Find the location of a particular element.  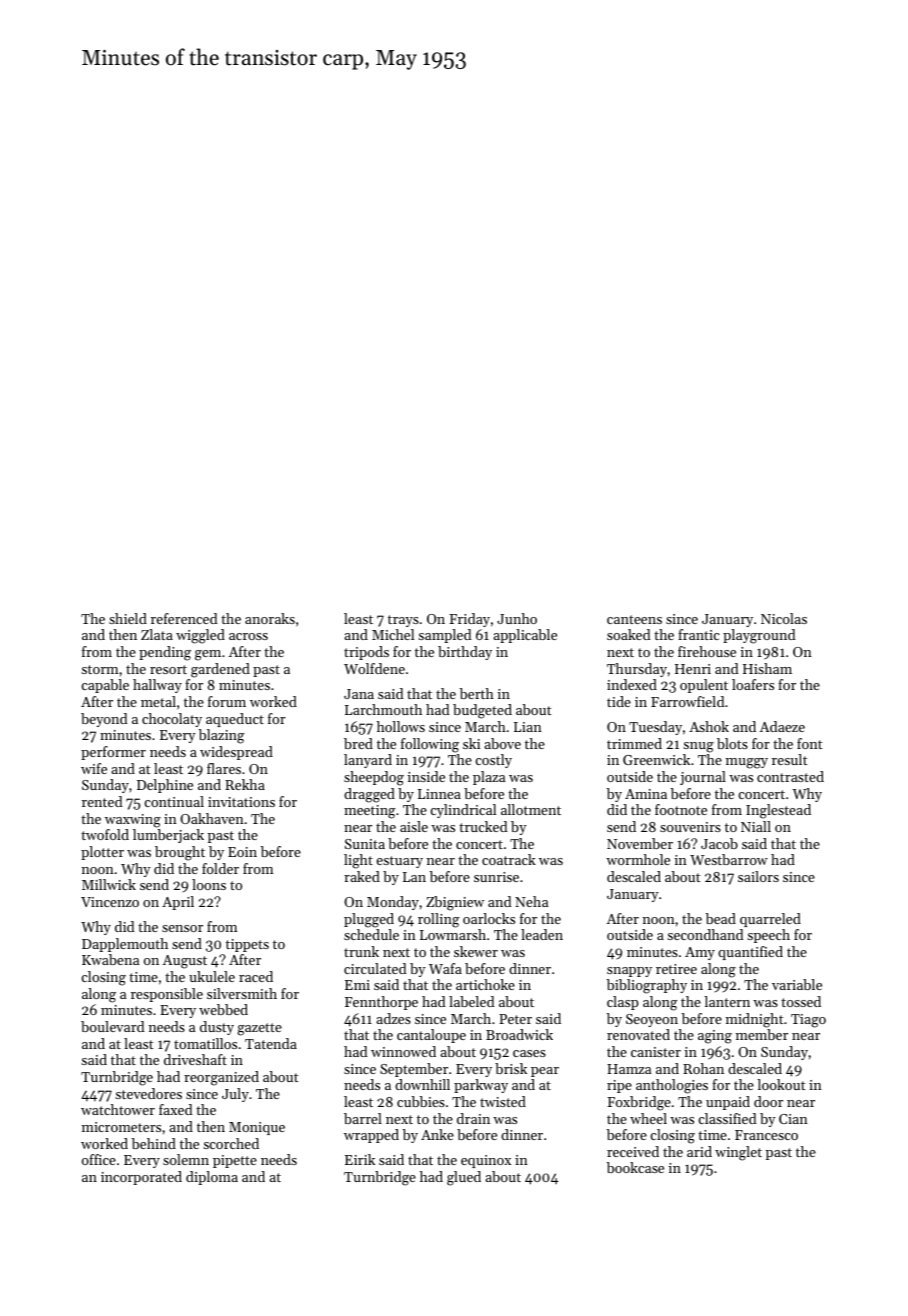

rented is located at coordinates (102, 801).
